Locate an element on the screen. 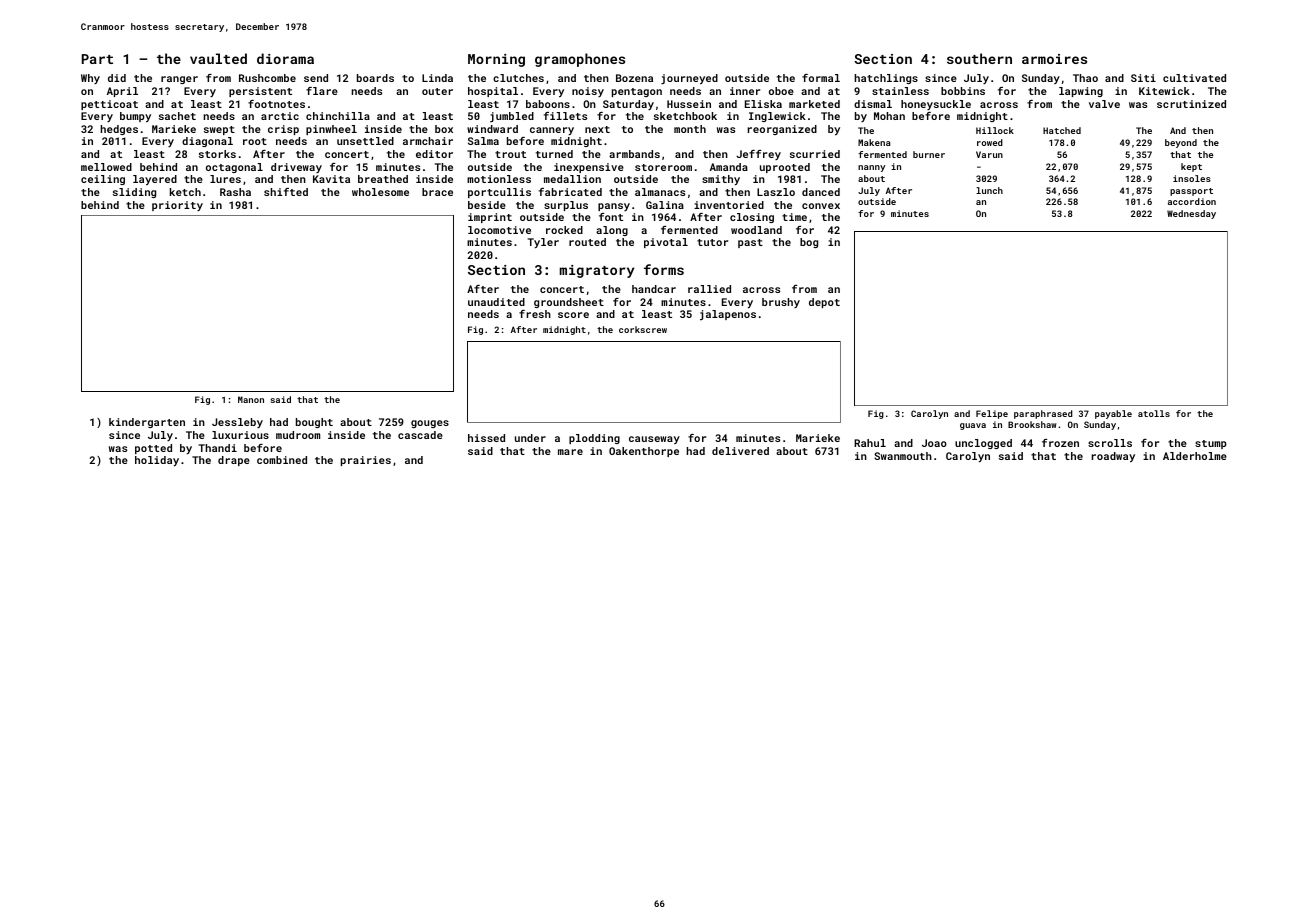 This screenshot has height=924, width=1308. gramophones is located at coordinates (580, 60).
